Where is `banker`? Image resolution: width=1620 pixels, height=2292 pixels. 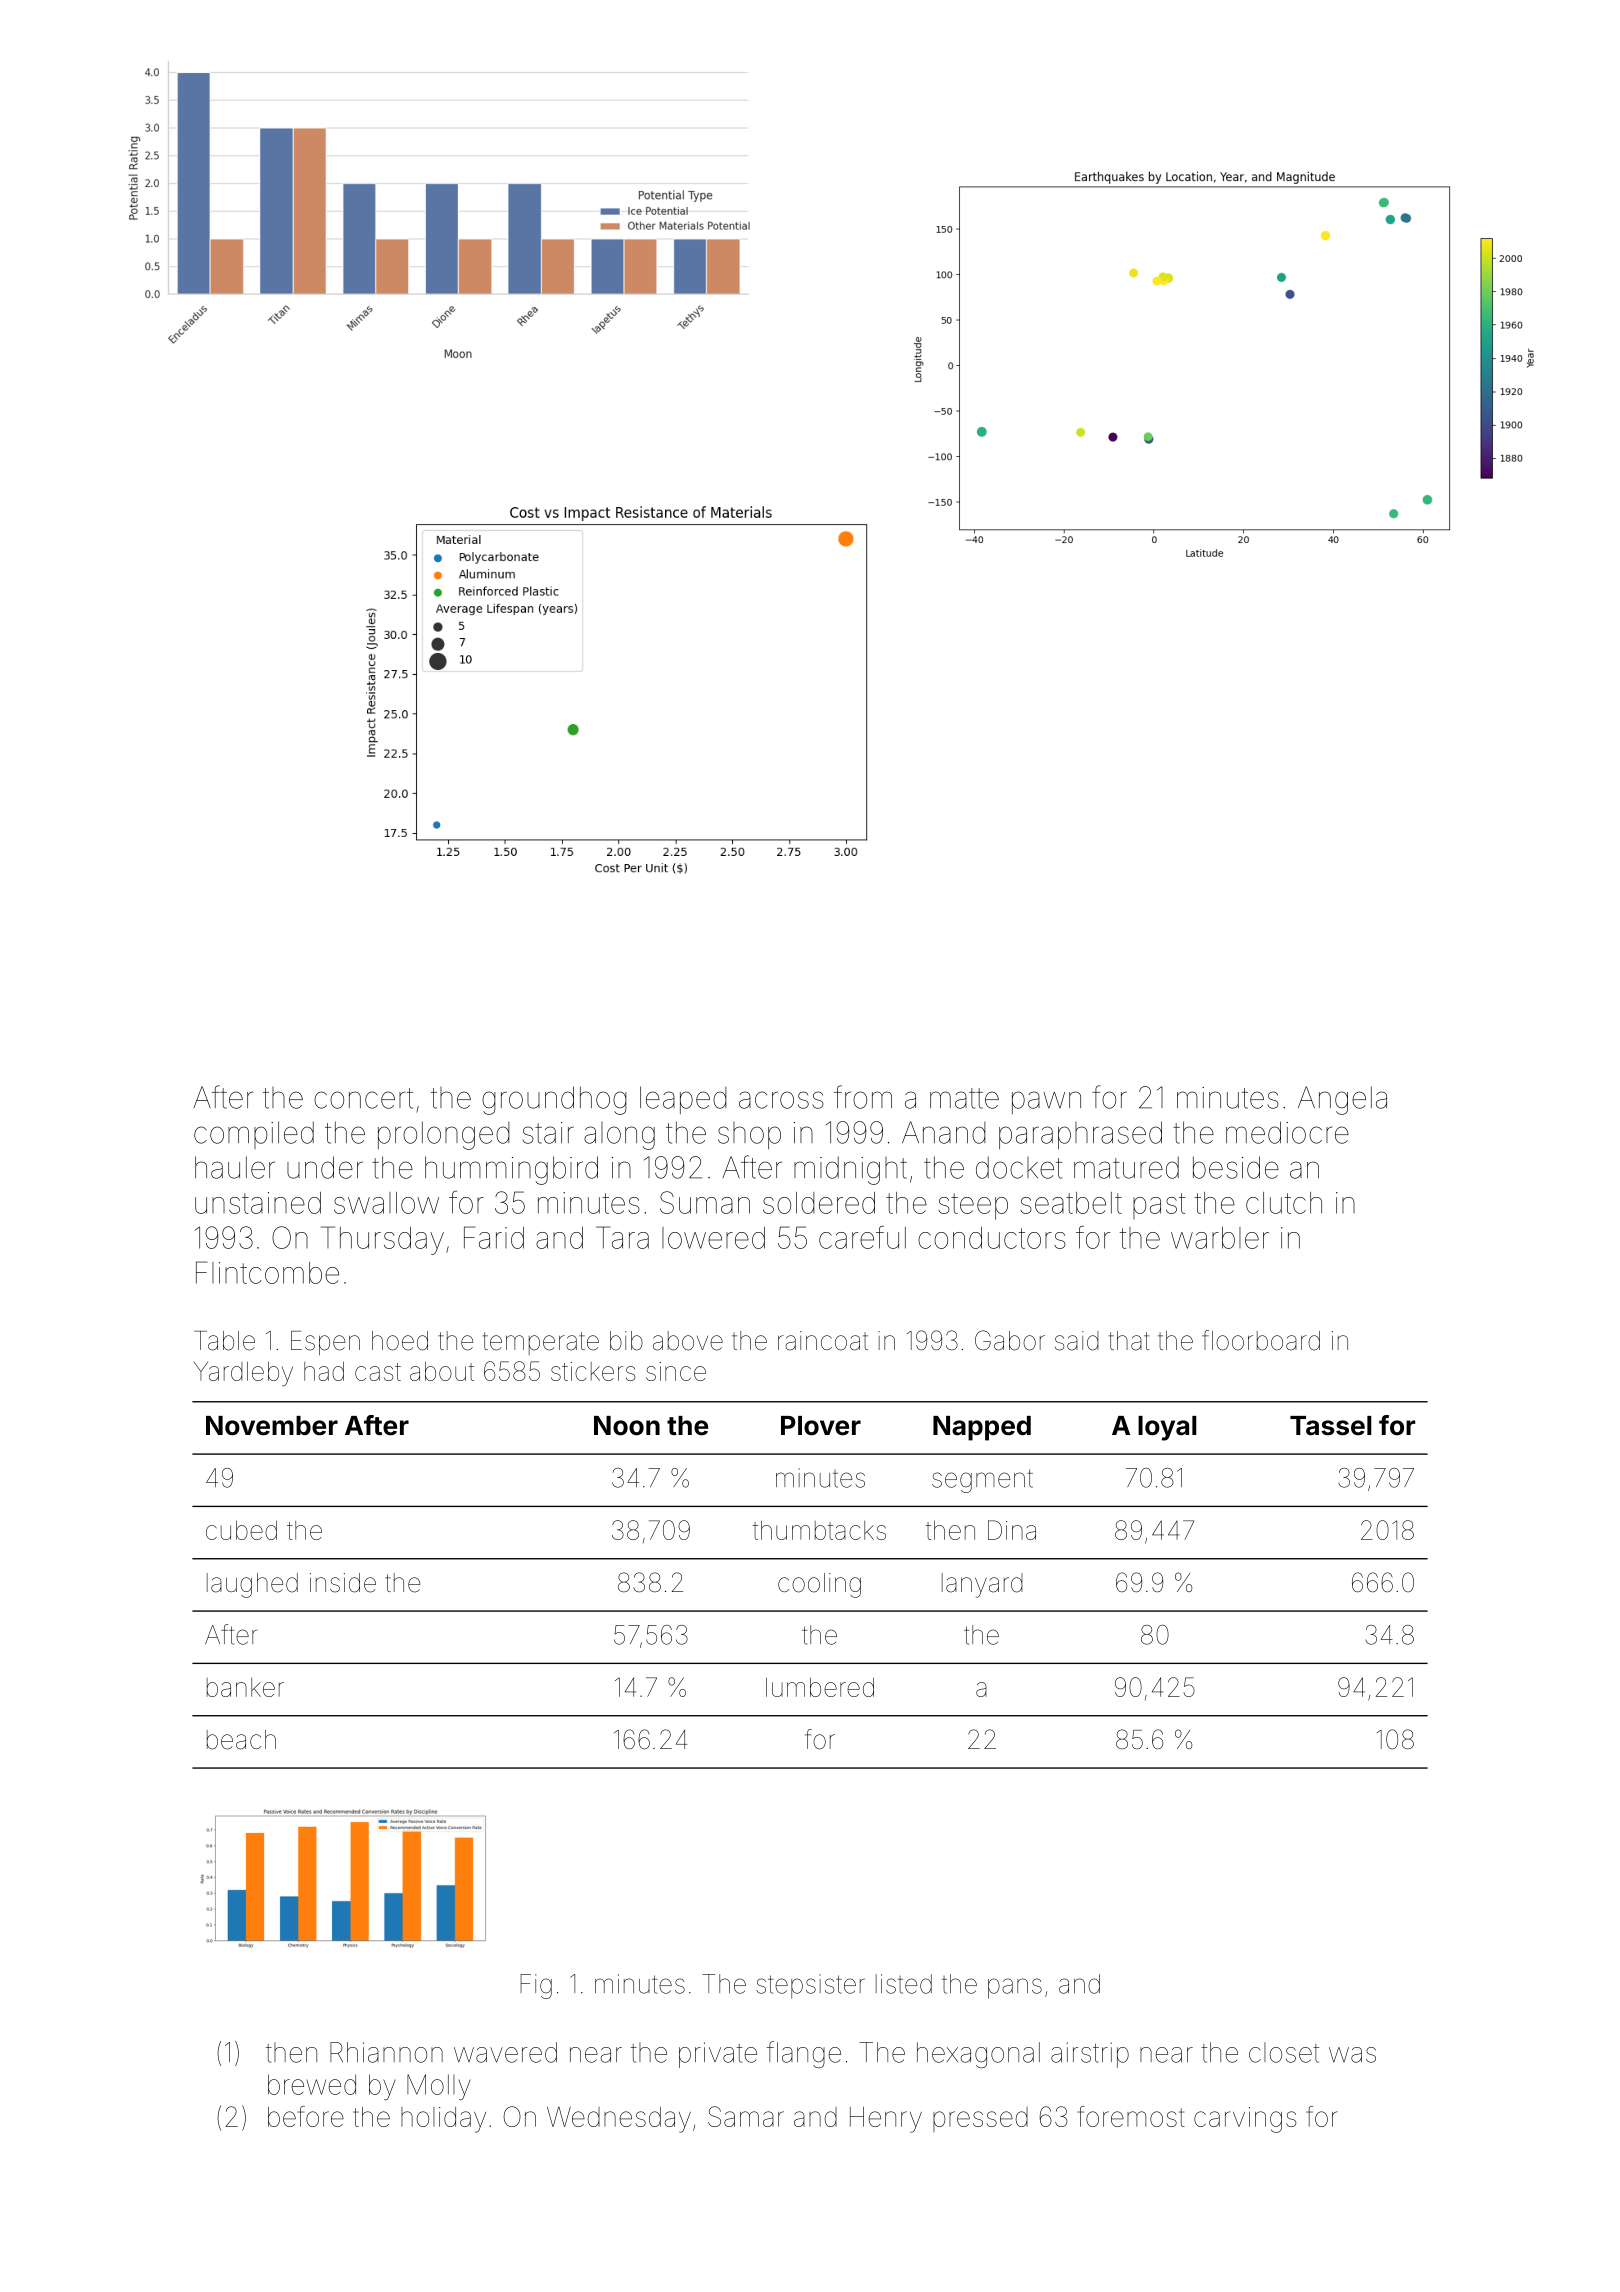
banker is located at coordinates (245, 1687).
